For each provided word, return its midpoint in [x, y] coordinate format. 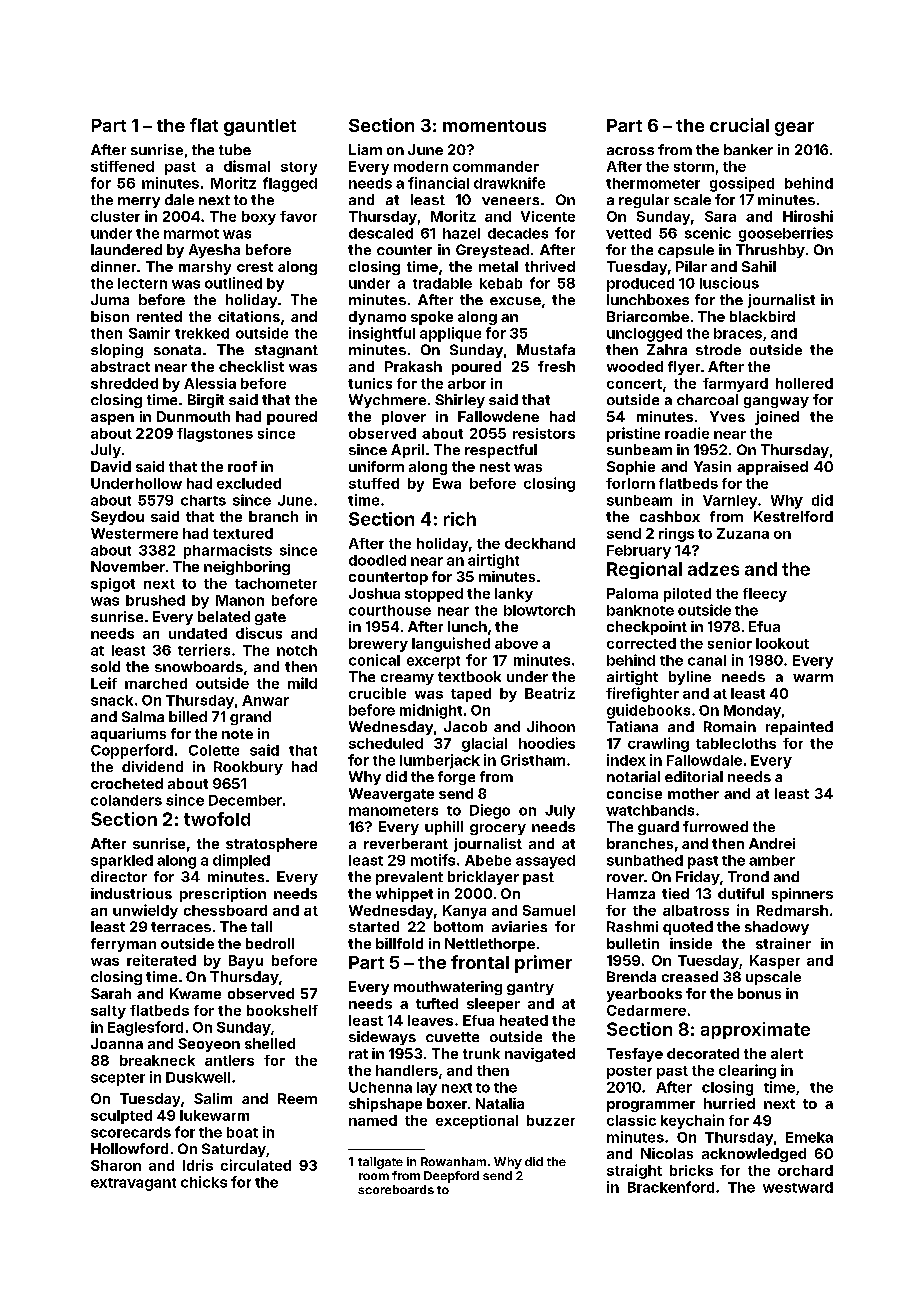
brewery [378, 645]
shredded [124, 383]
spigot [113, 585]
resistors [544, 433]
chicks [204, 1182]
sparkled [122, 862]
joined [777, 418]
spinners [802, 895]
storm [694, 167]
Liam [365, 149]
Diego [490, 811]
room [374, 1176]
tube [235, 149]
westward [798, 1187]
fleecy [765, 595]
